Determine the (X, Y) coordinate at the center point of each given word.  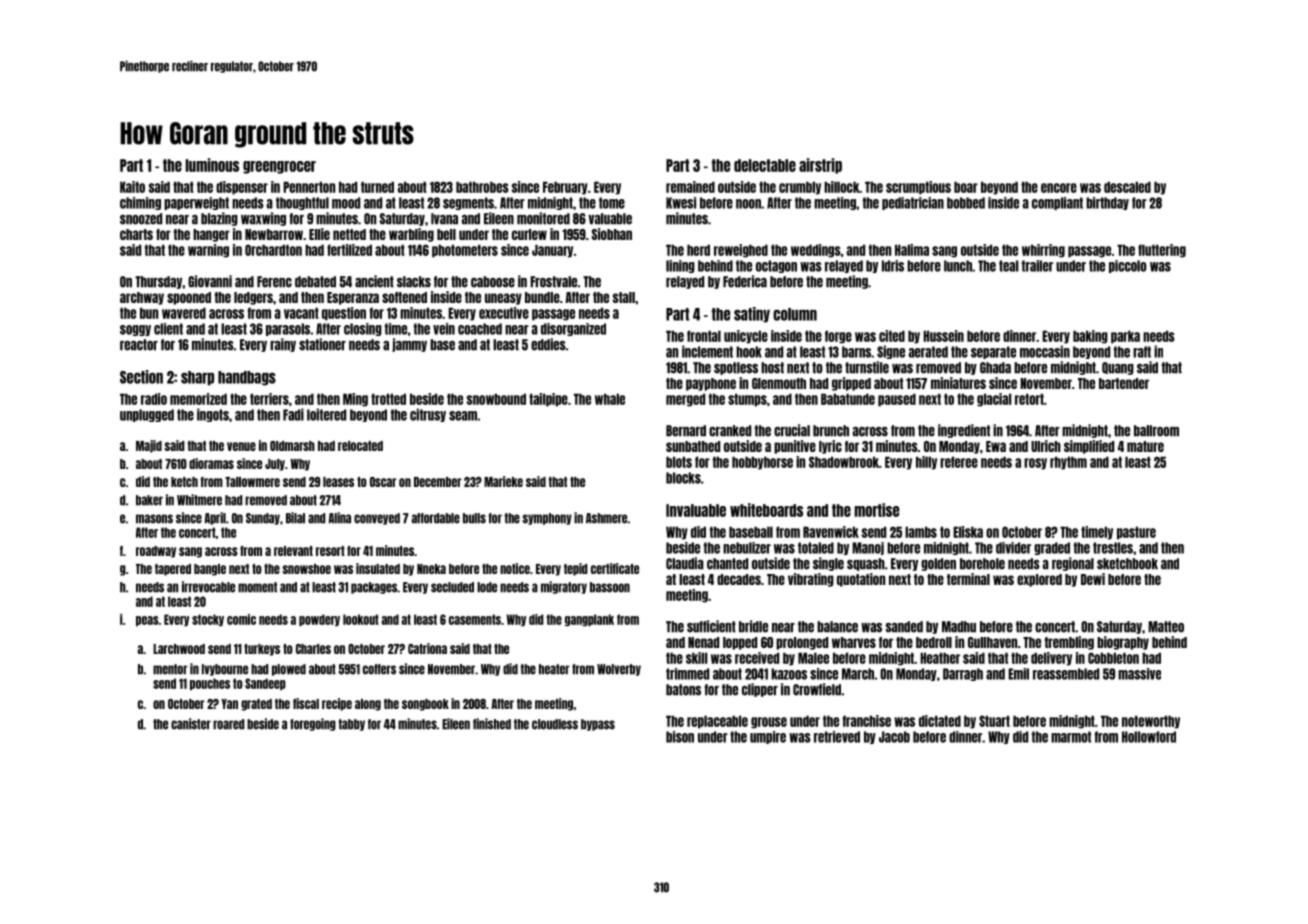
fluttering (1162, 251)
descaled (1127, 187)
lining (680, 266)
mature (1145, 446)
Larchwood (179, 649)
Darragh (963, 674)
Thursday (158, 282)
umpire (768, 737)
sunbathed (693, 446)
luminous (212, 165)
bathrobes (482, 187)
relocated (360, 446)
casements (475, 619)
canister (191, 724)
